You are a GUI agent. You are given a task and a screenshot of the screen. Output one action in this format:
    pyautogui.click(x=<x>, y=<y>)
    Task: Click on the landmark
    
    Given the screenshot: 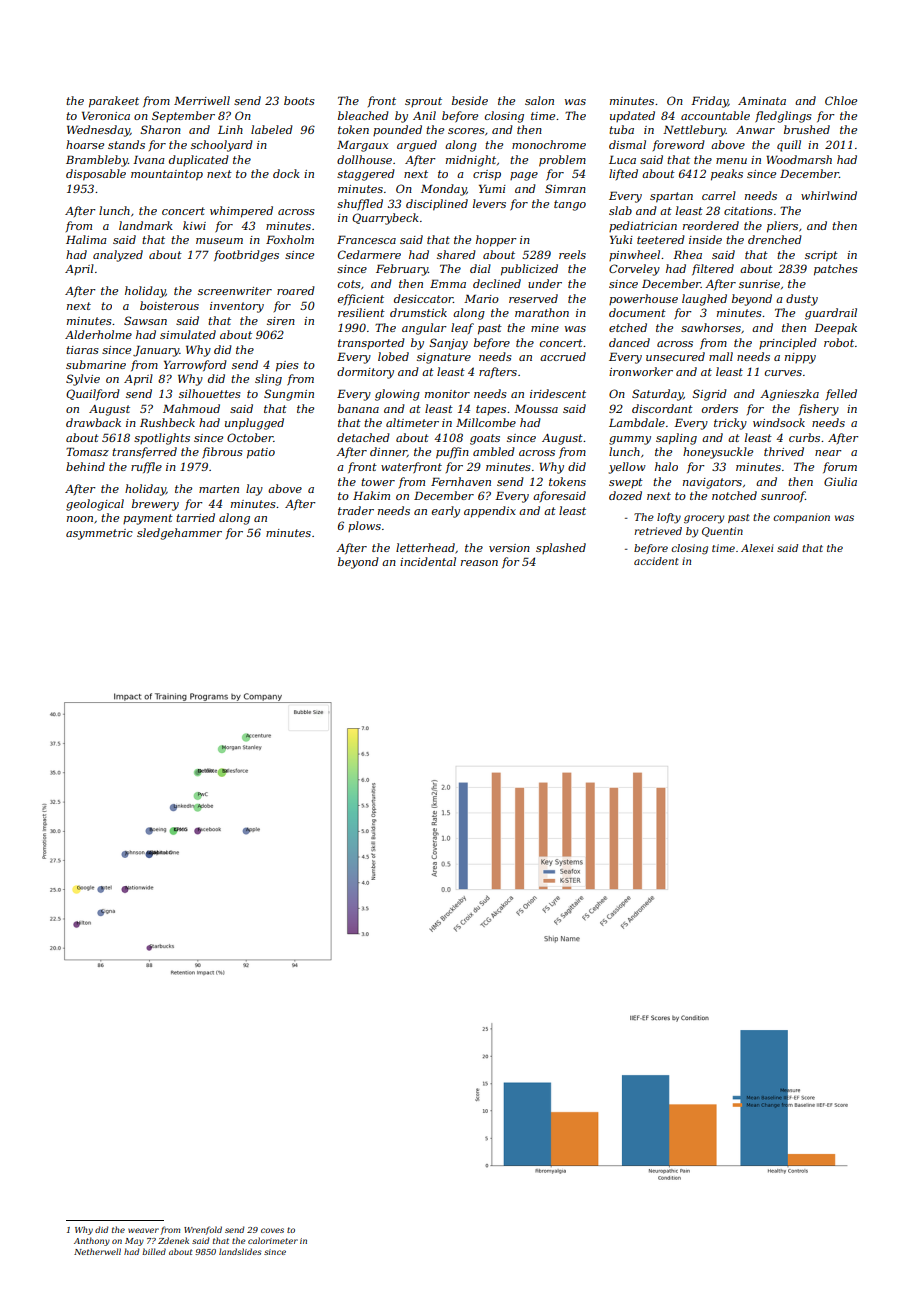 What is the action you would take?
    pyautogui.click(x=146, y=225)
